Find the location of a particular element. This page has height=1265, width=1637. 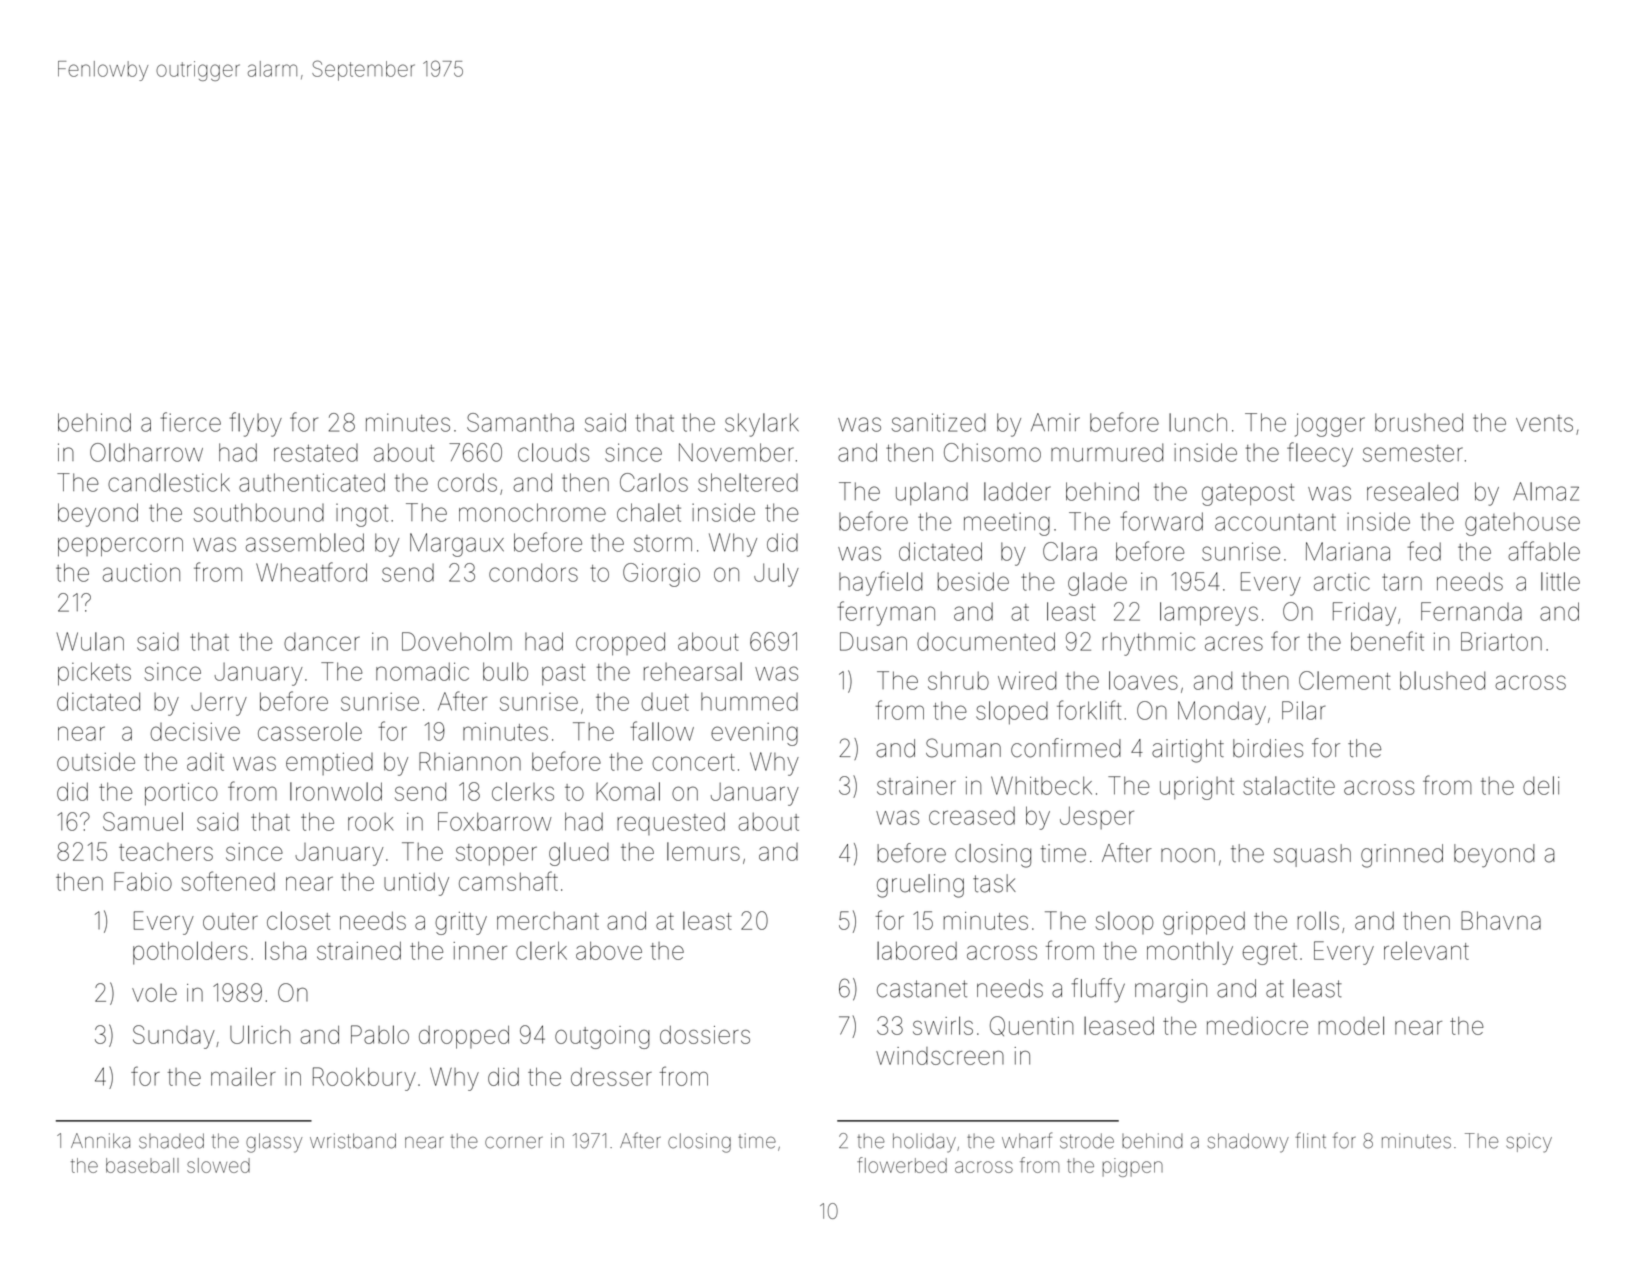

storm is located at coordinates (663, 543).
